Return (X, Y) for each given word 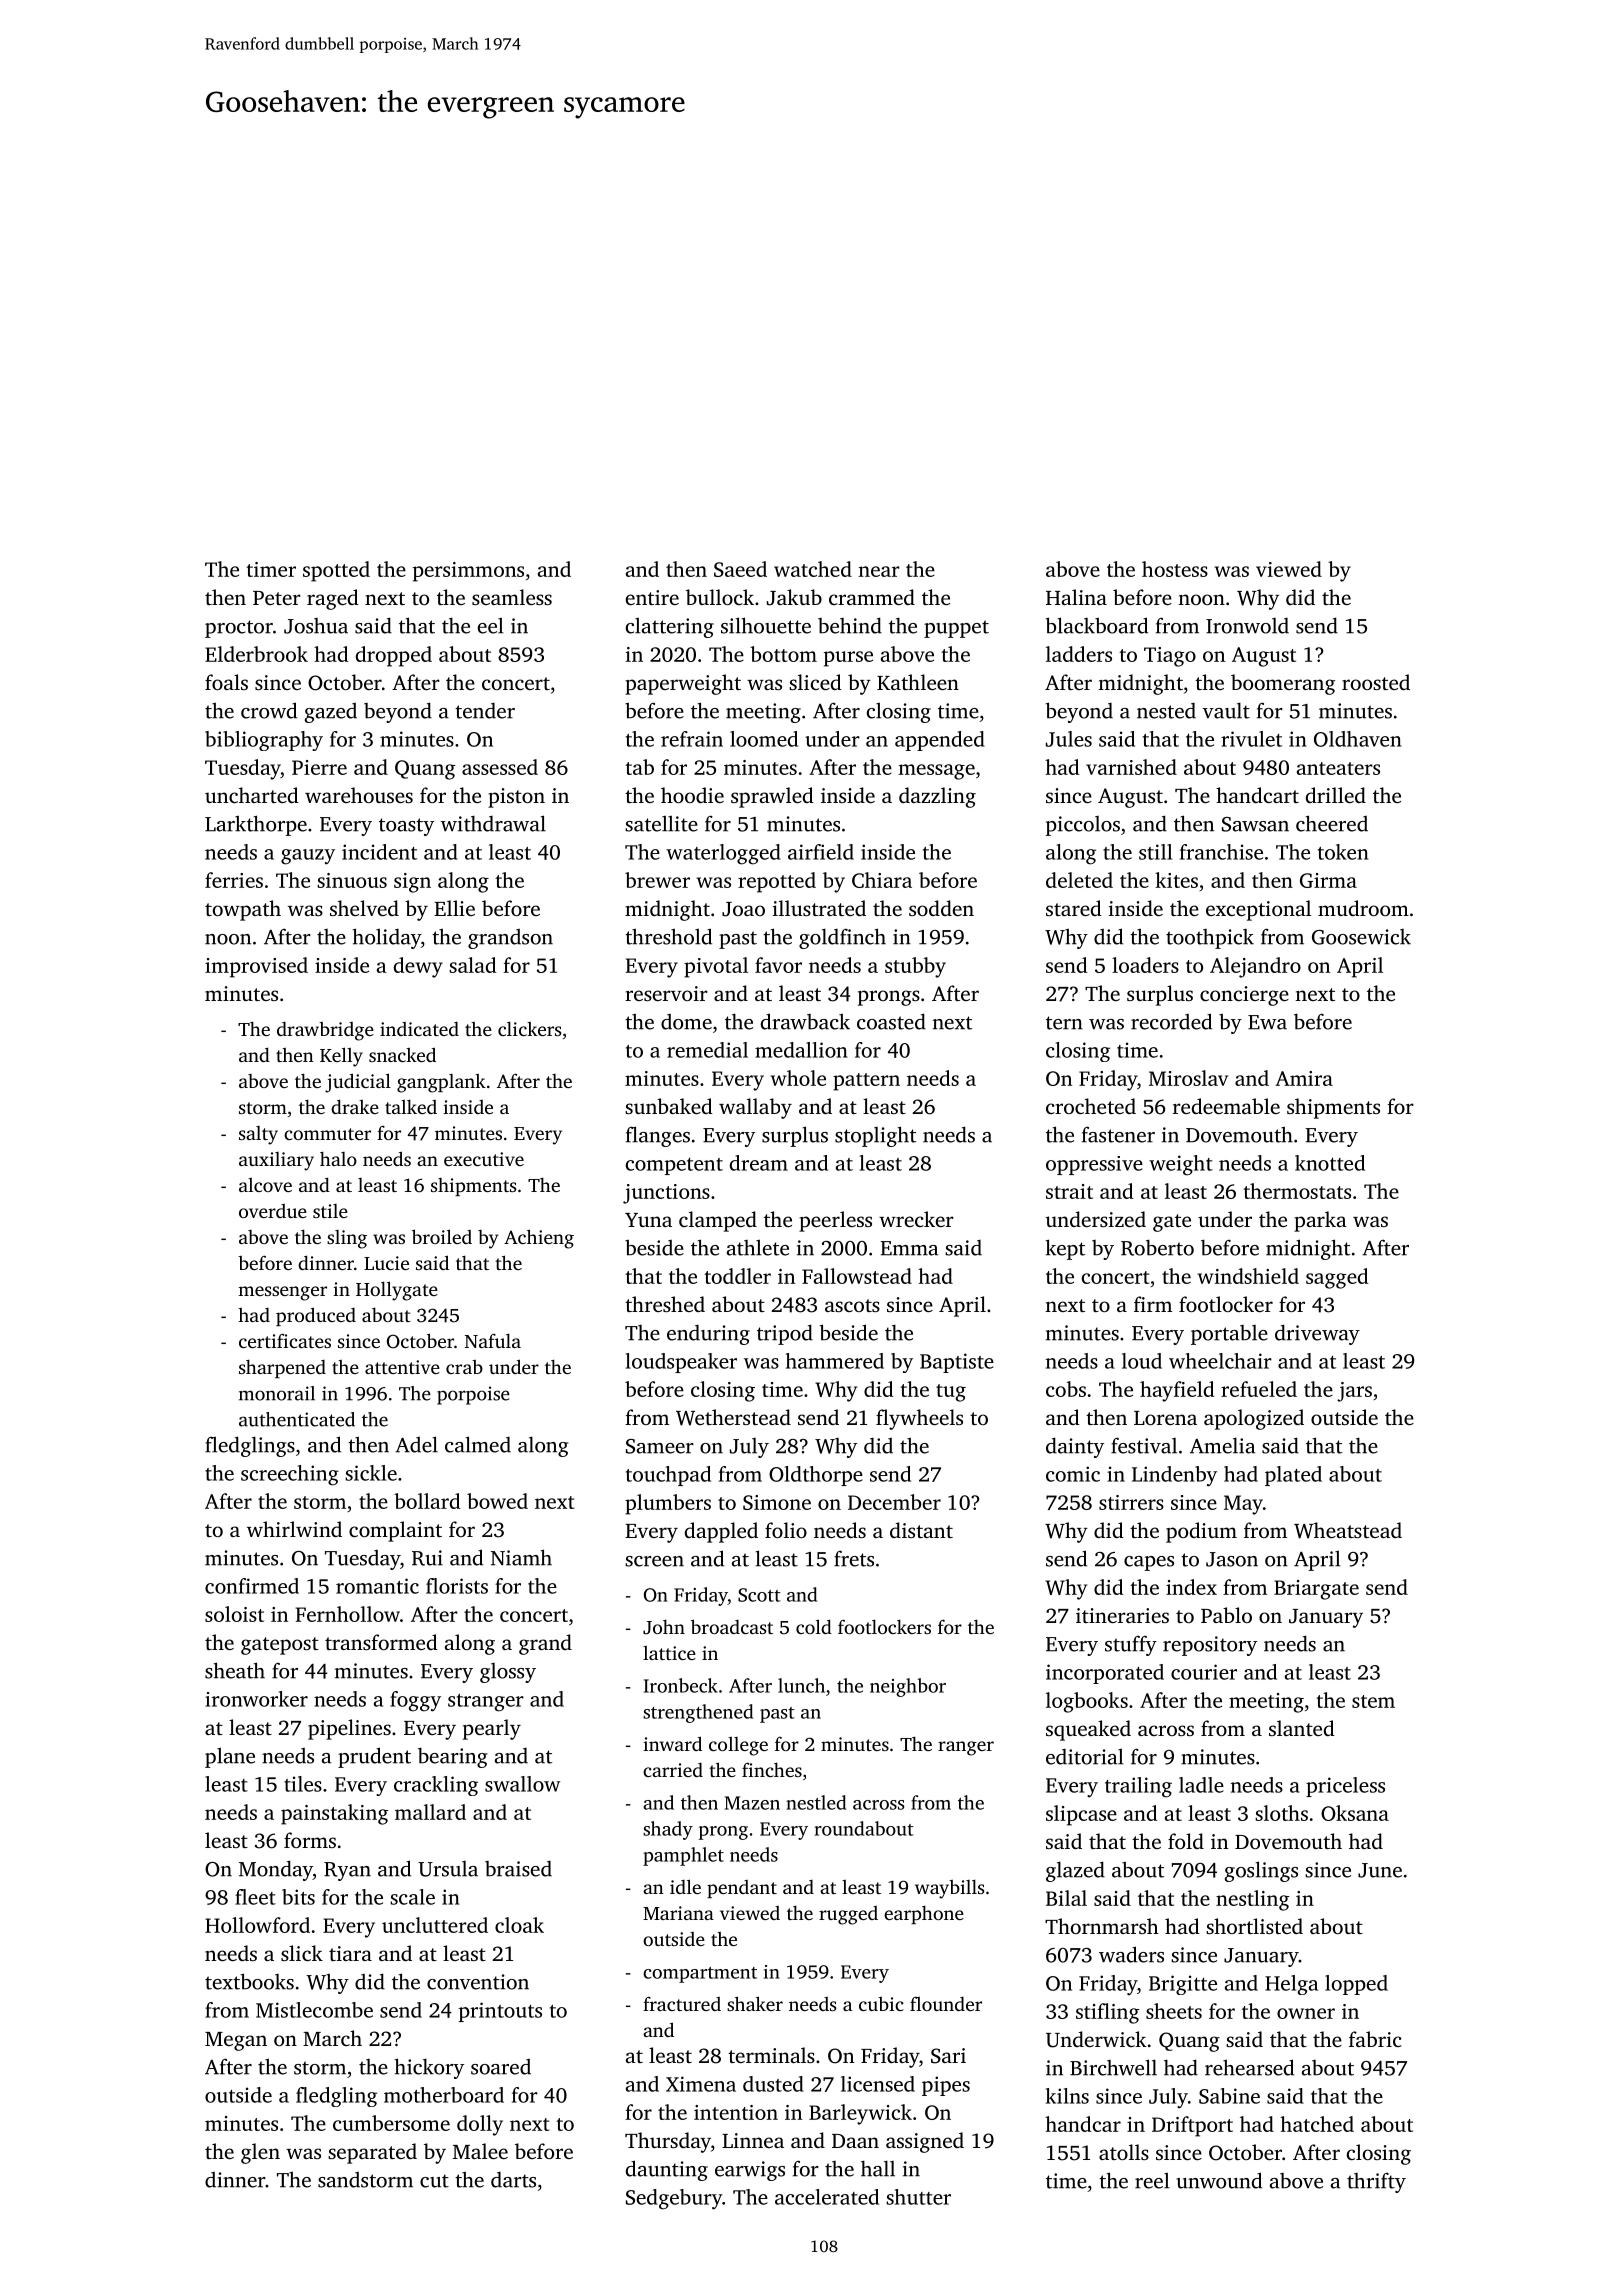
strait (1069, 1191)
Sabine (1229, 2096)
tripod (785, 1334)
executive (484, 1159)
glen (260, 2153)
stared (1074, 908)
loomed (764, 739)
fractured (682, 2004)
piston (516, 798)
